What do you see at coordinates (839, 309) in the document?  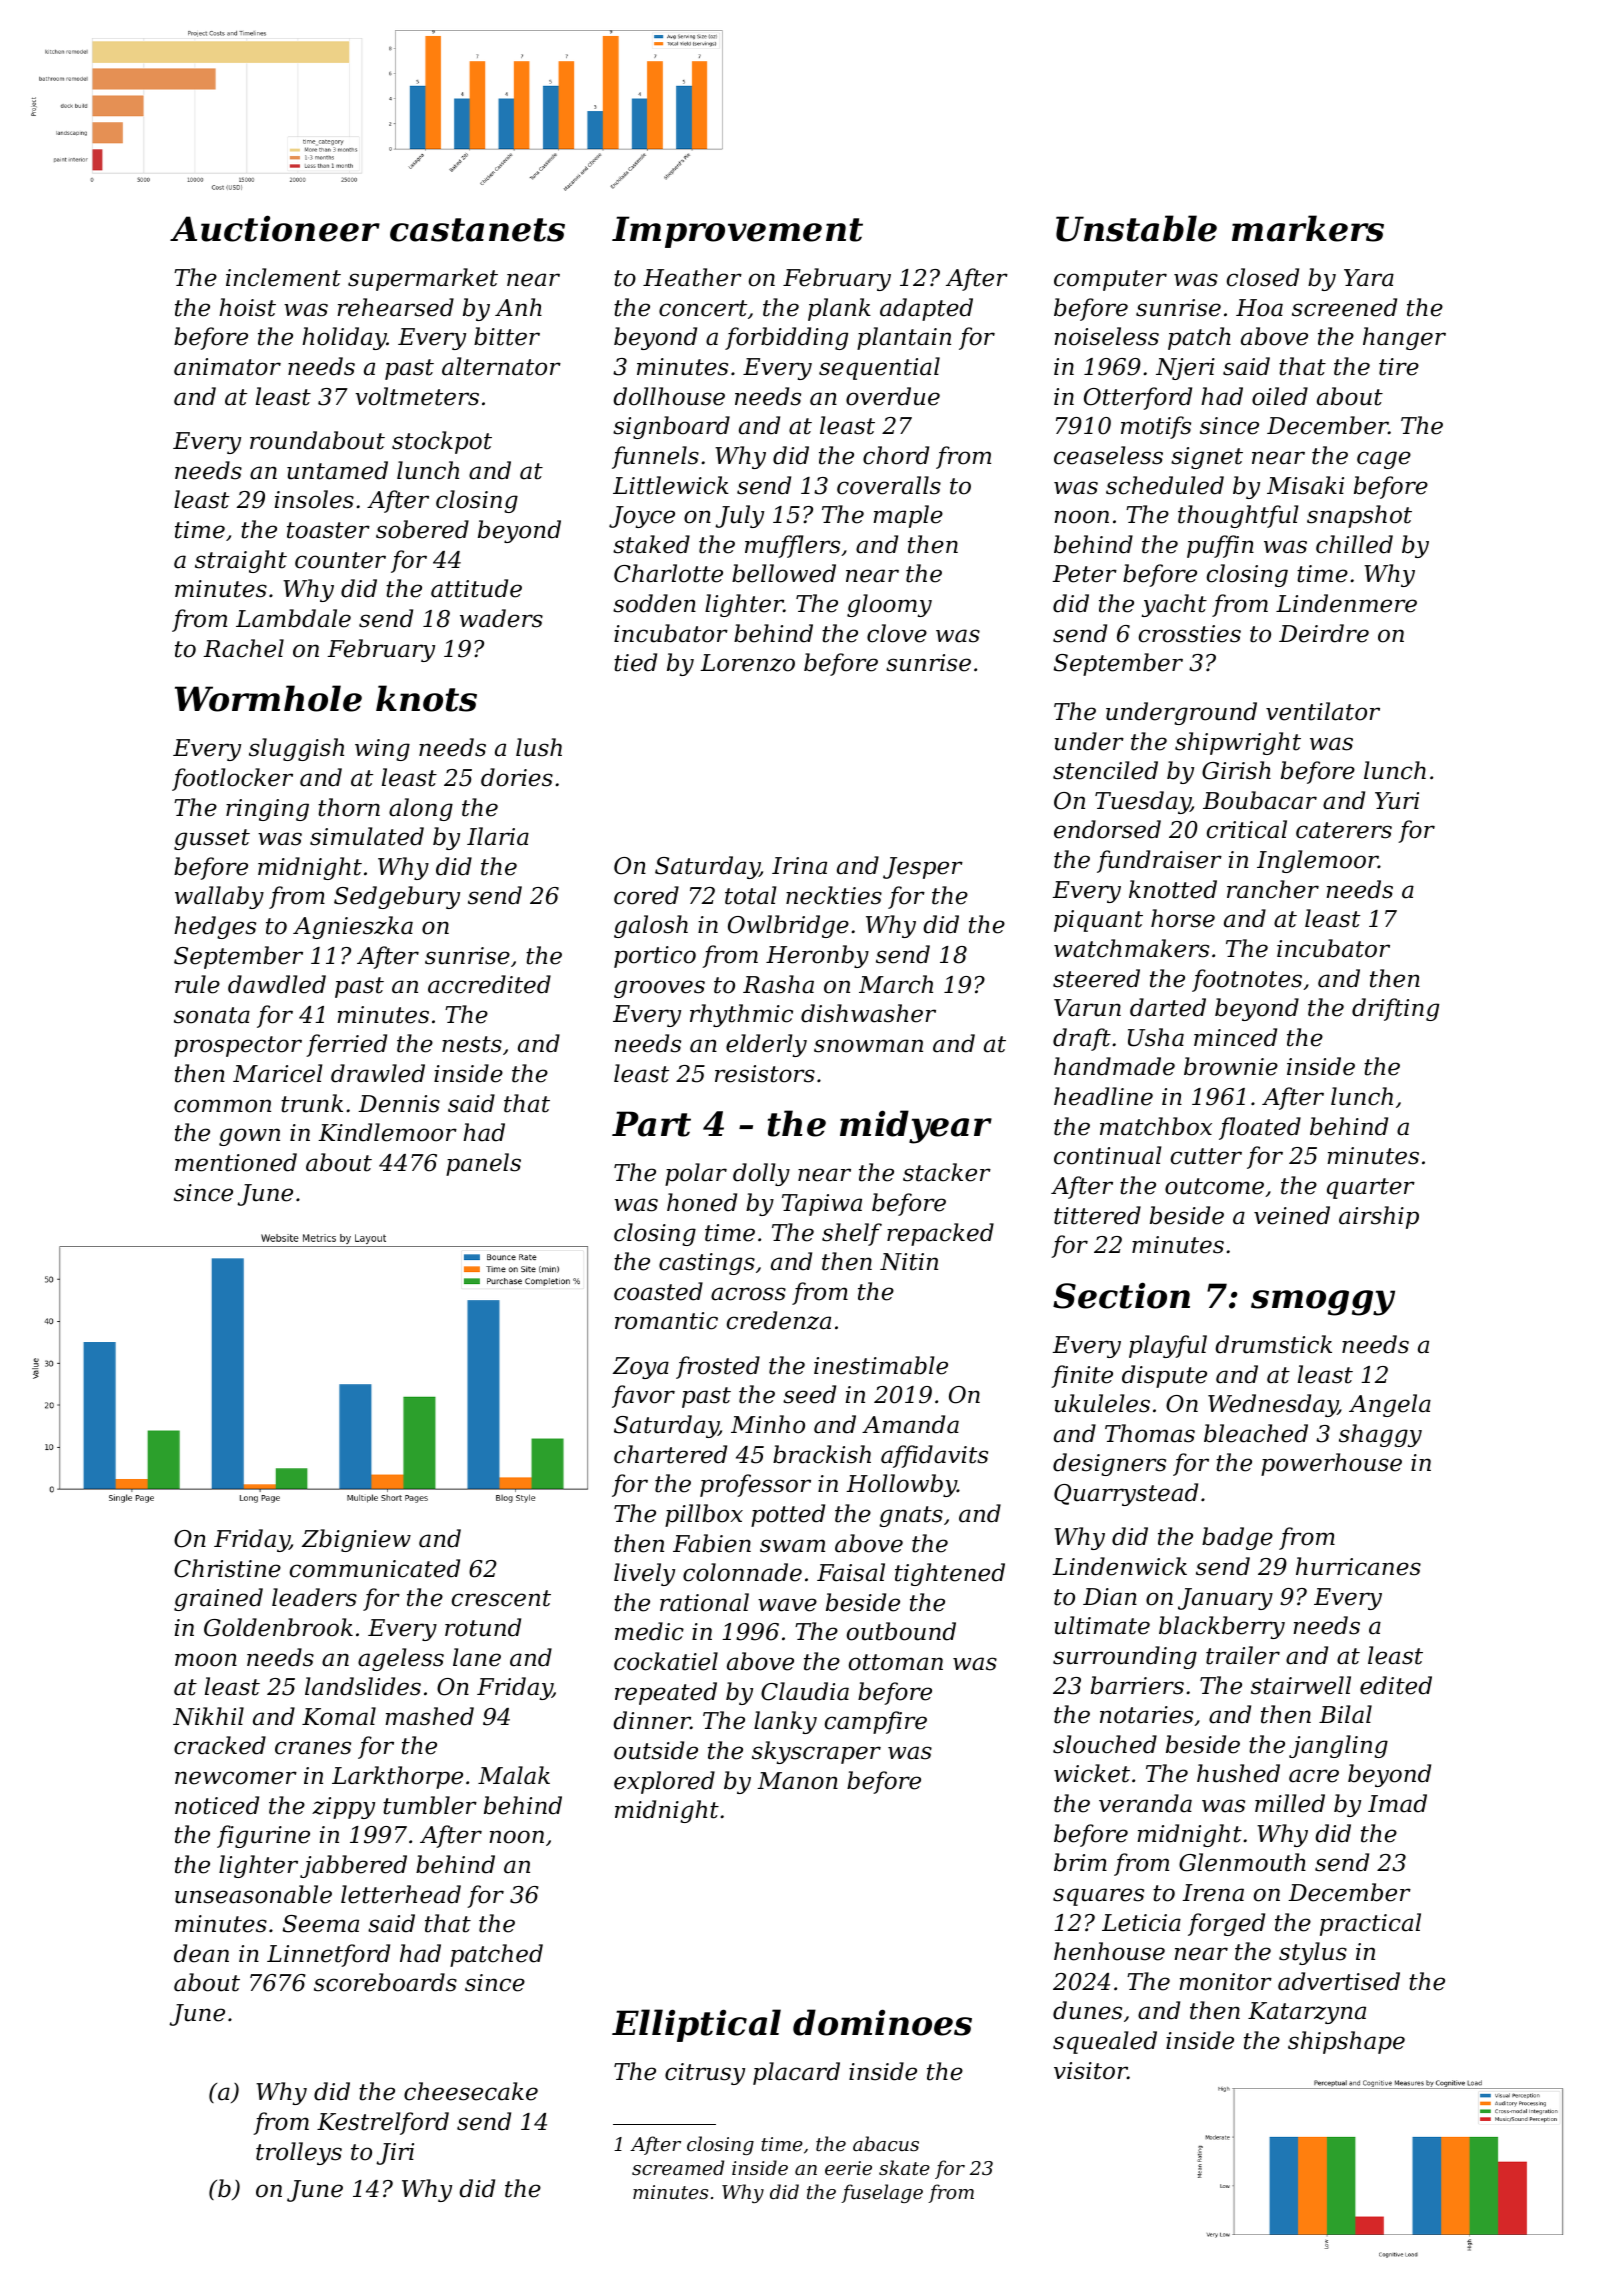 I see `plank` at bounding box center [839, 309].
